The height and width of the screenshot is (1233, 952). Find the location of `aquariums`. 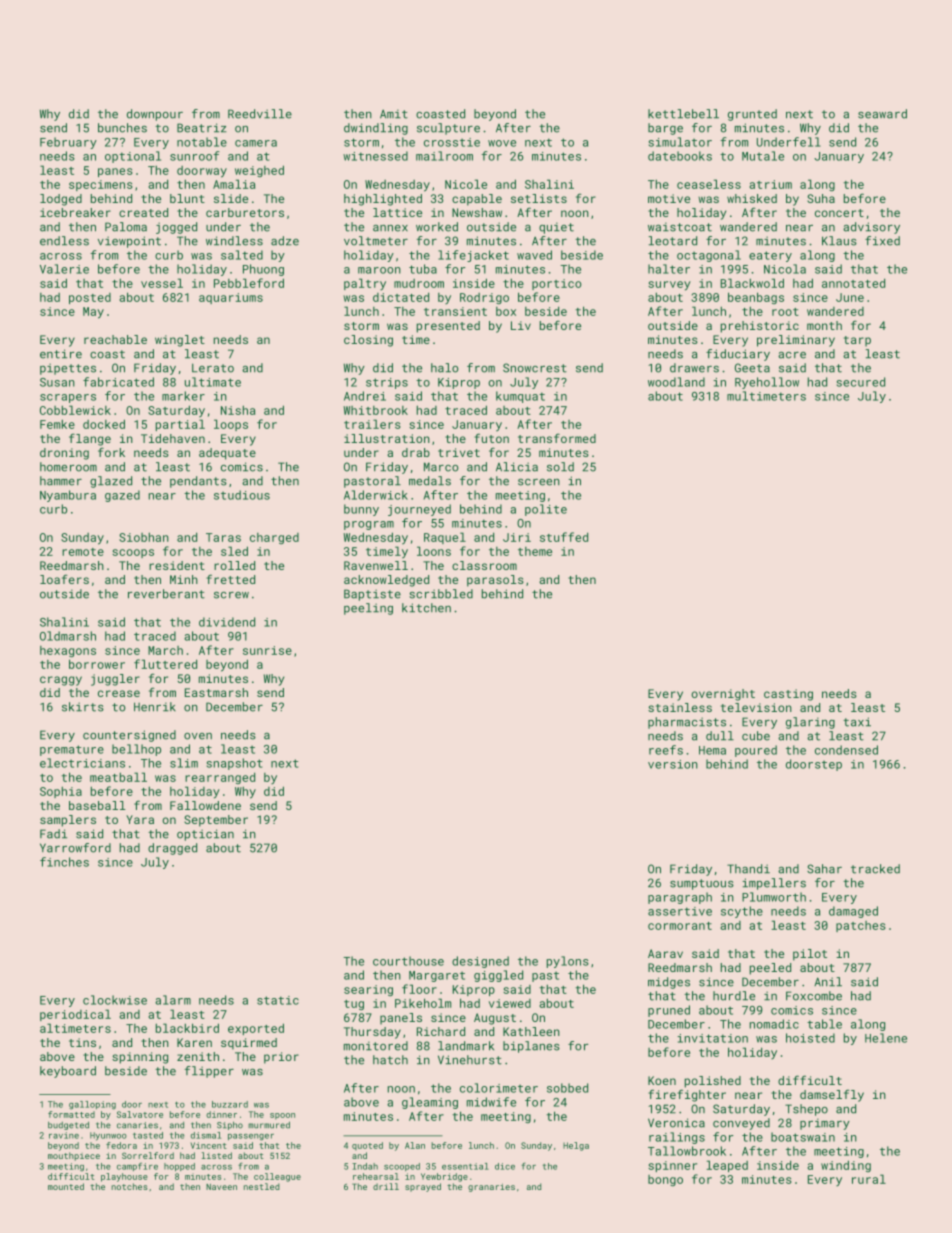

aquariums is located at coordinates (231, 298).
